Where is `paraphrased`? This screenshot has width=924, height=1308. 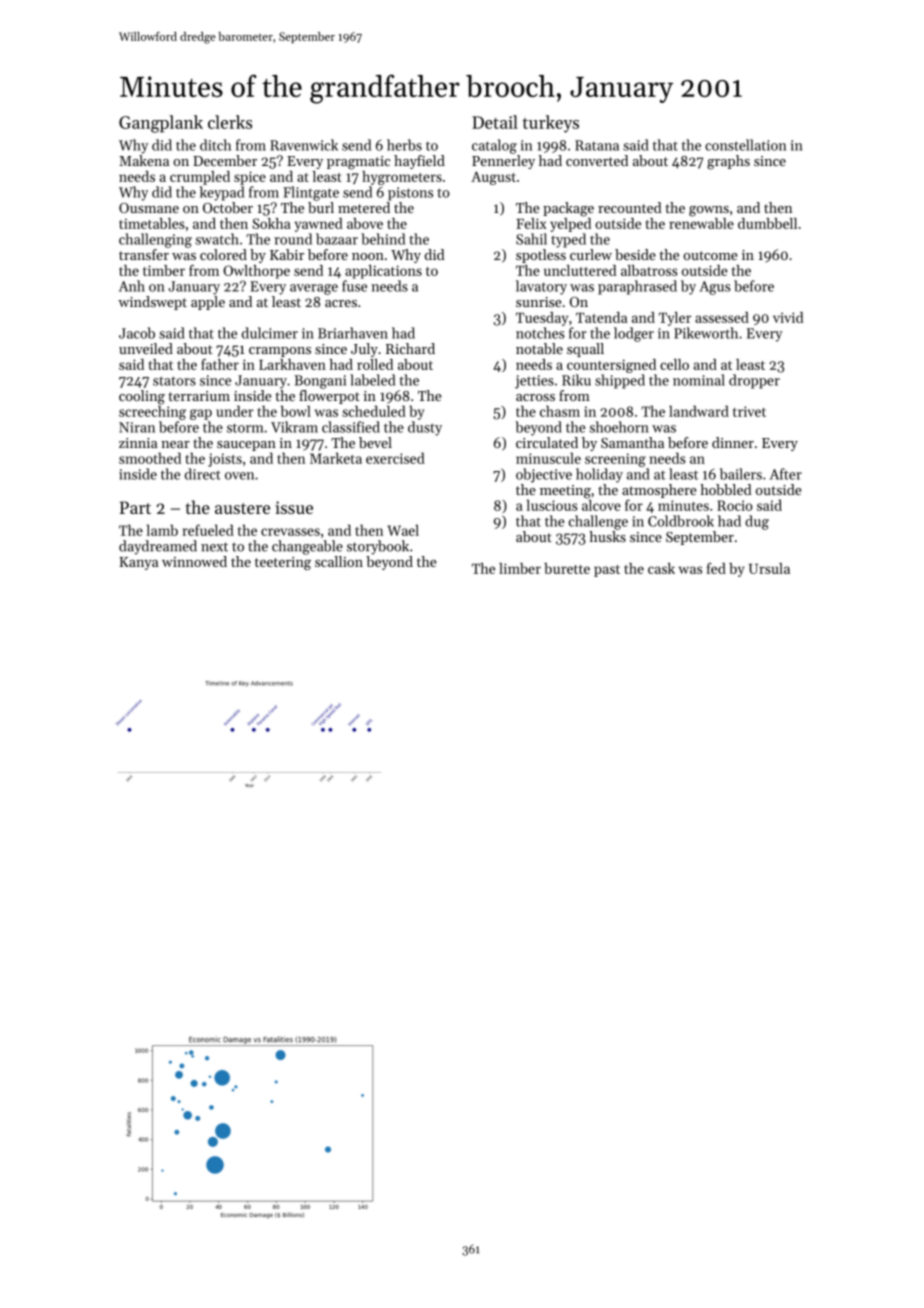
paraphrased is located at coordinates (637, 287).
